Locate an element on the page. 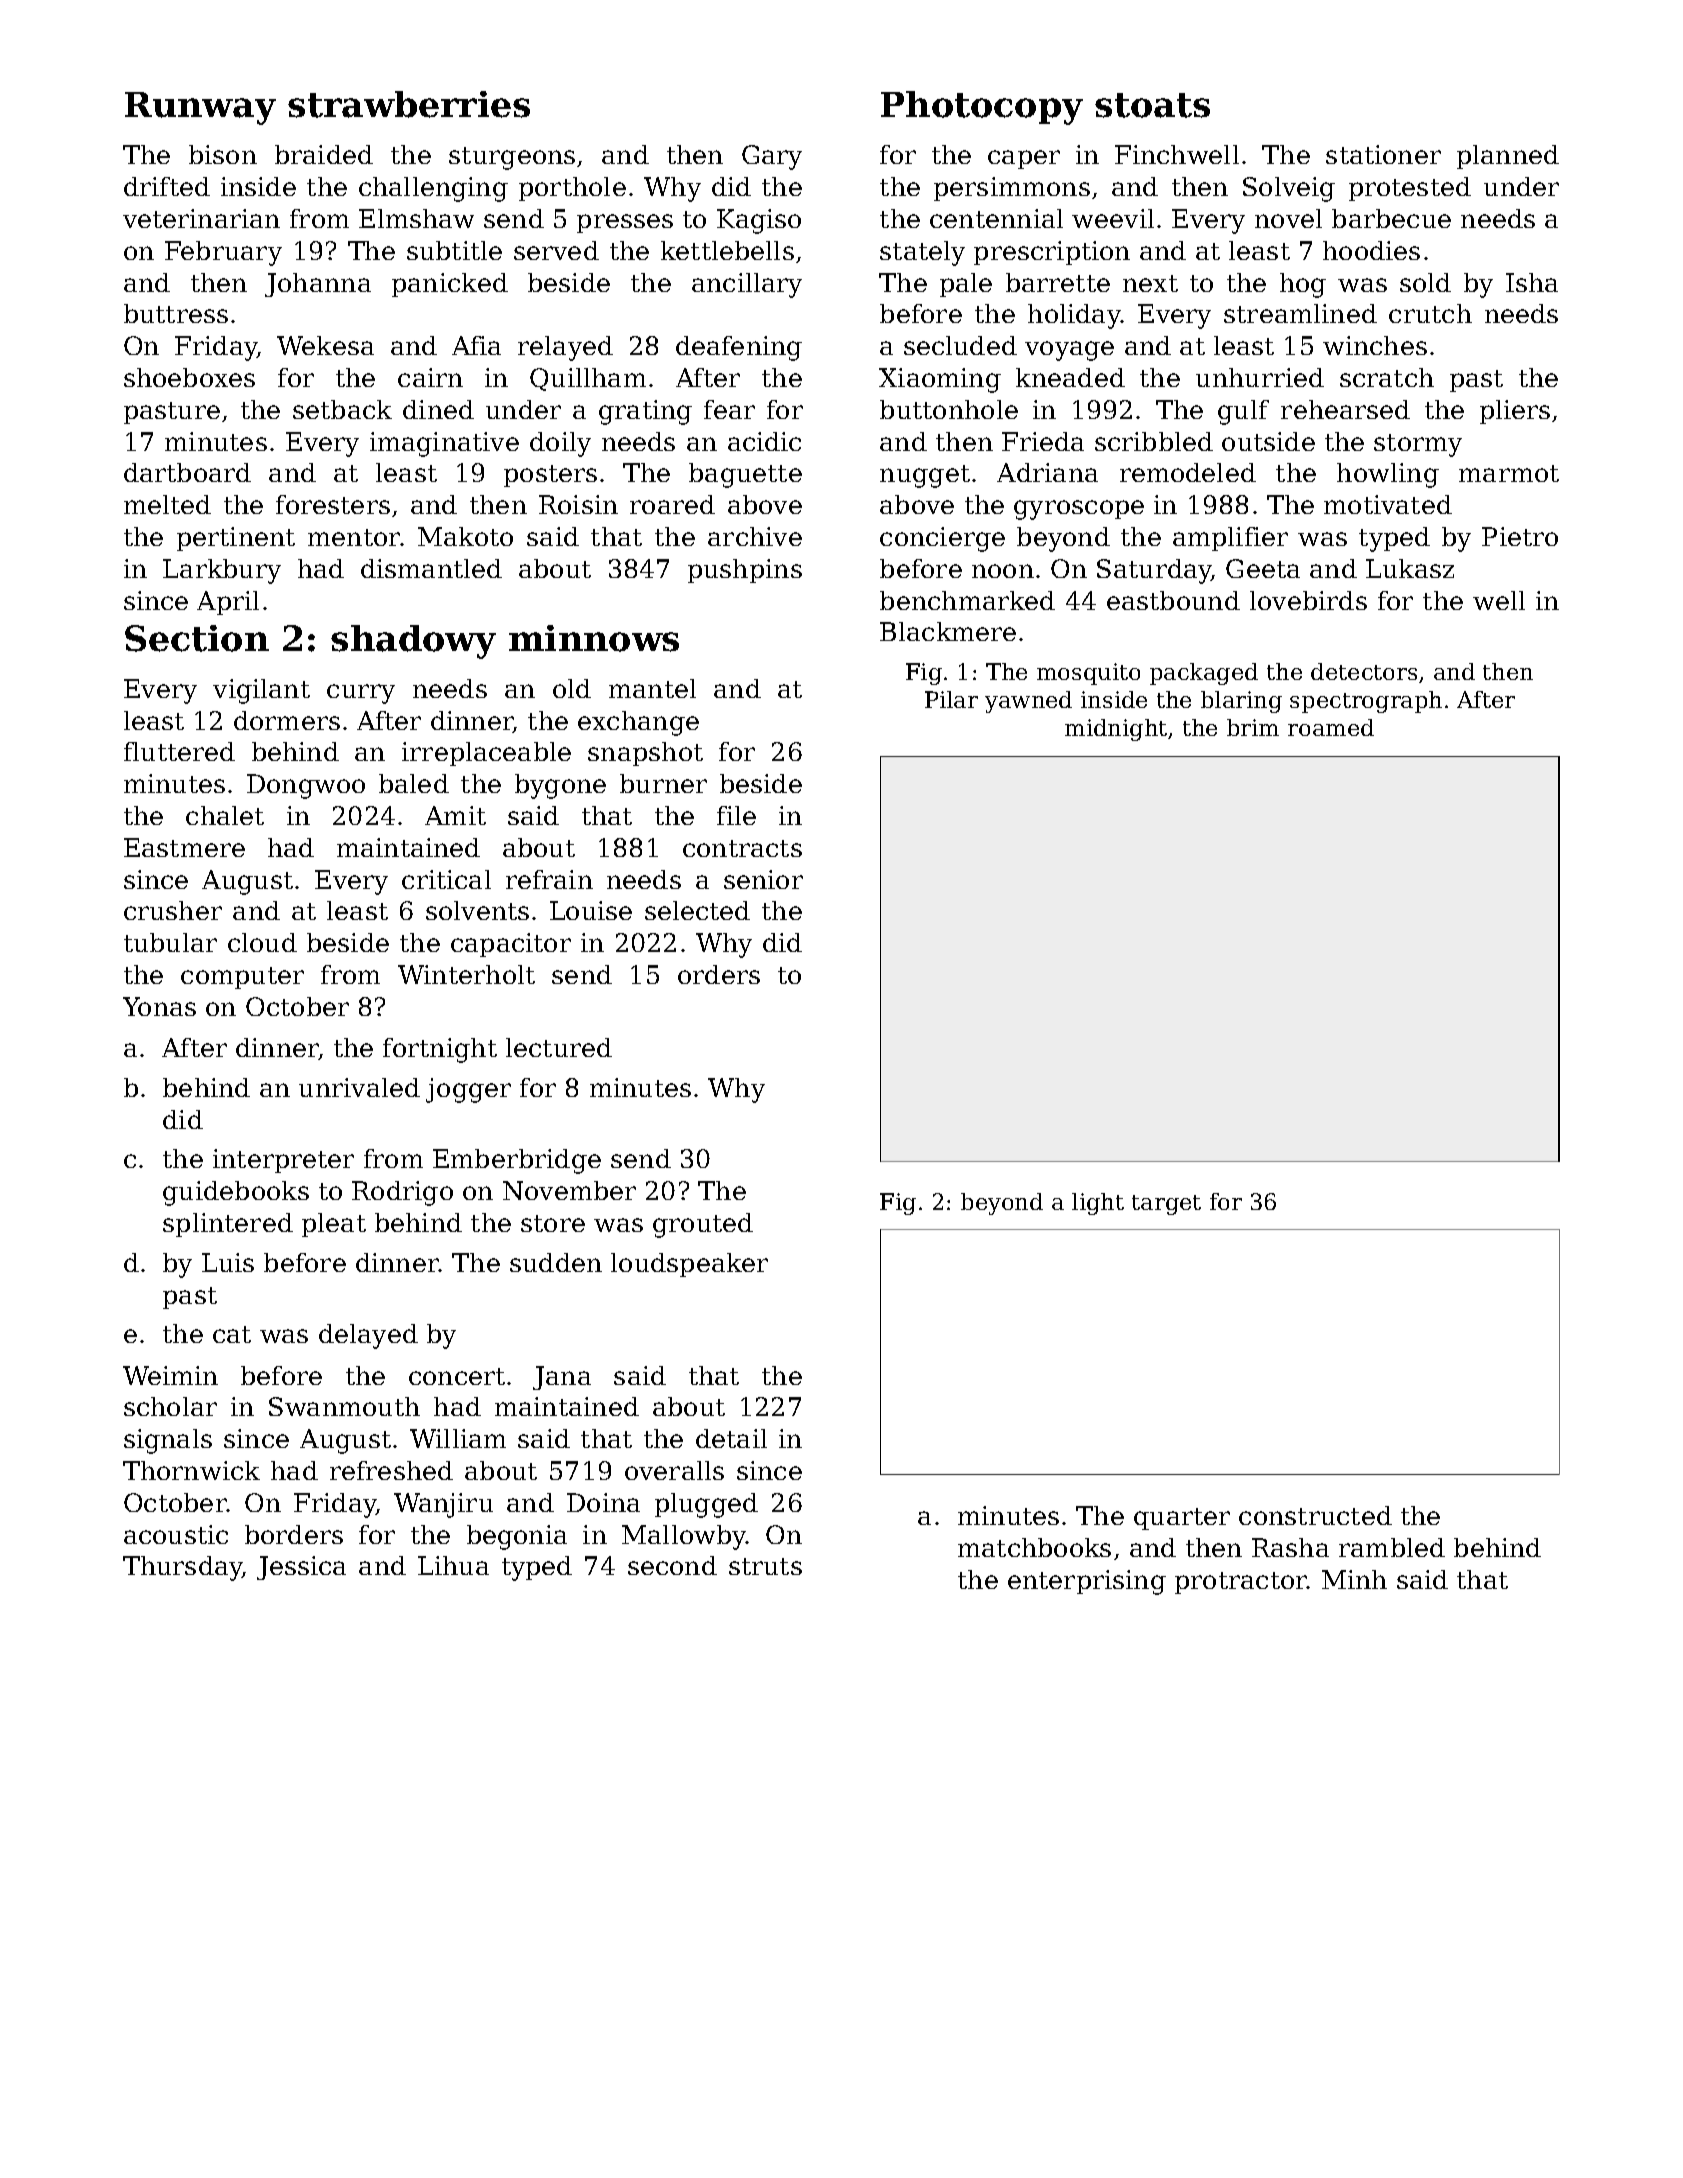 The width and height of the document is (1683, 2178). Makoto is located at coordinates (465, 536).
